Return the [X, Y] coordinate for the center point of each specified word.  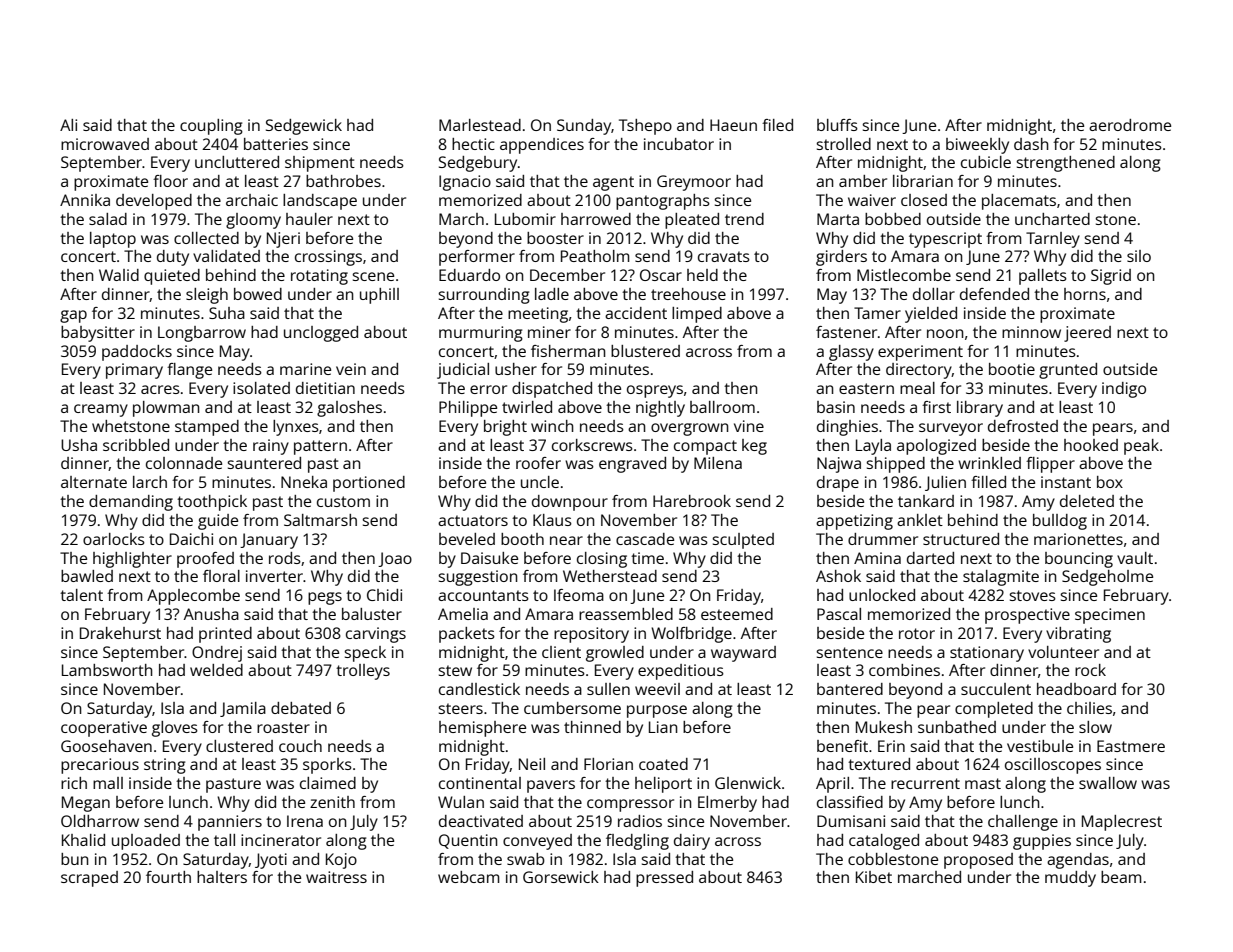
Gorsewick [561, 877]
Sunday [584, 127]
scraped [89, 879]
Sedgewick [304, 127]
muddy [1070, 879]
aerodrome [1130, 125]
